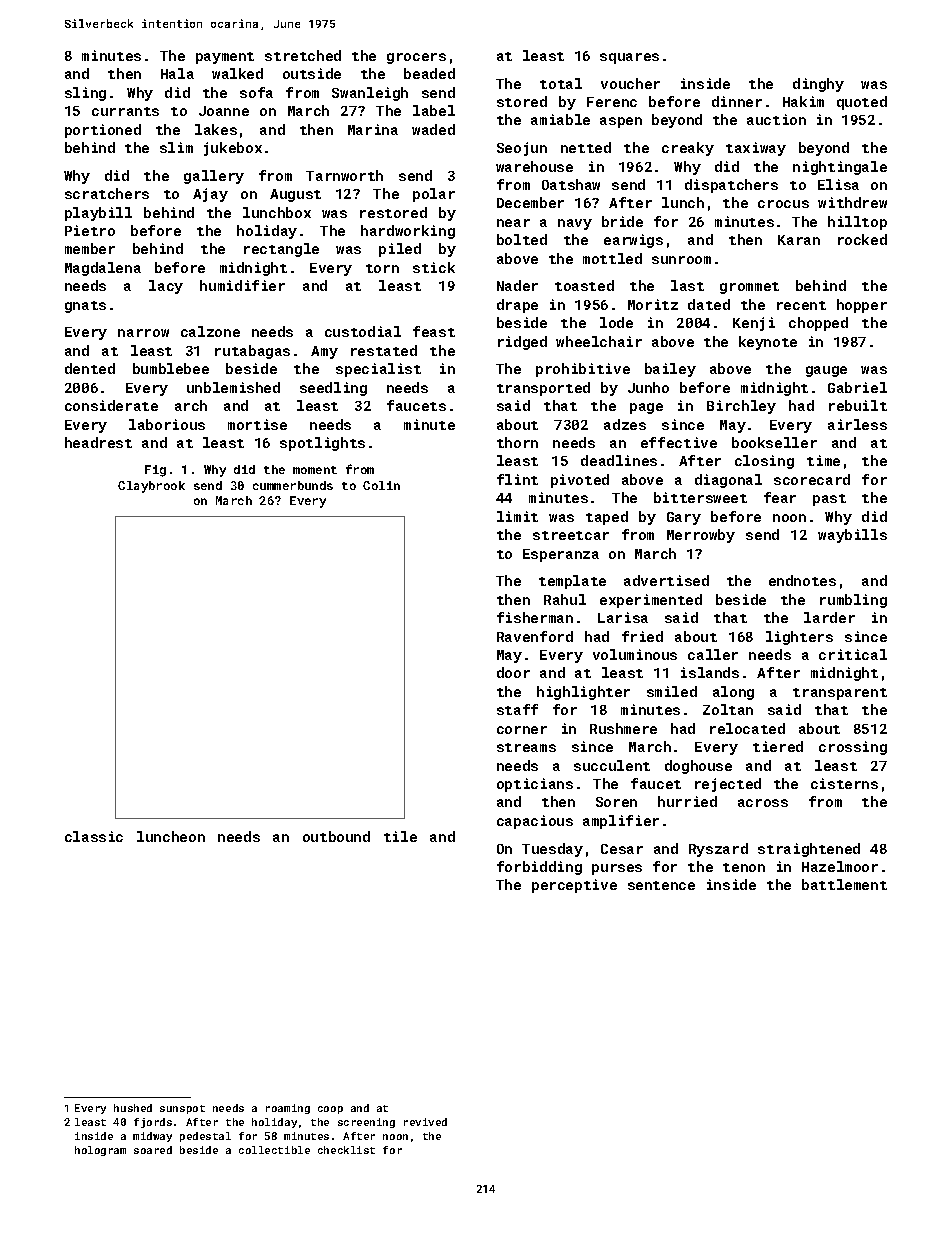 Image resolution: width=952 pixels, height=1233 pixels. Describe the element at coordinates (584, 285) in the screenshot. I see `toasted` at that location.
